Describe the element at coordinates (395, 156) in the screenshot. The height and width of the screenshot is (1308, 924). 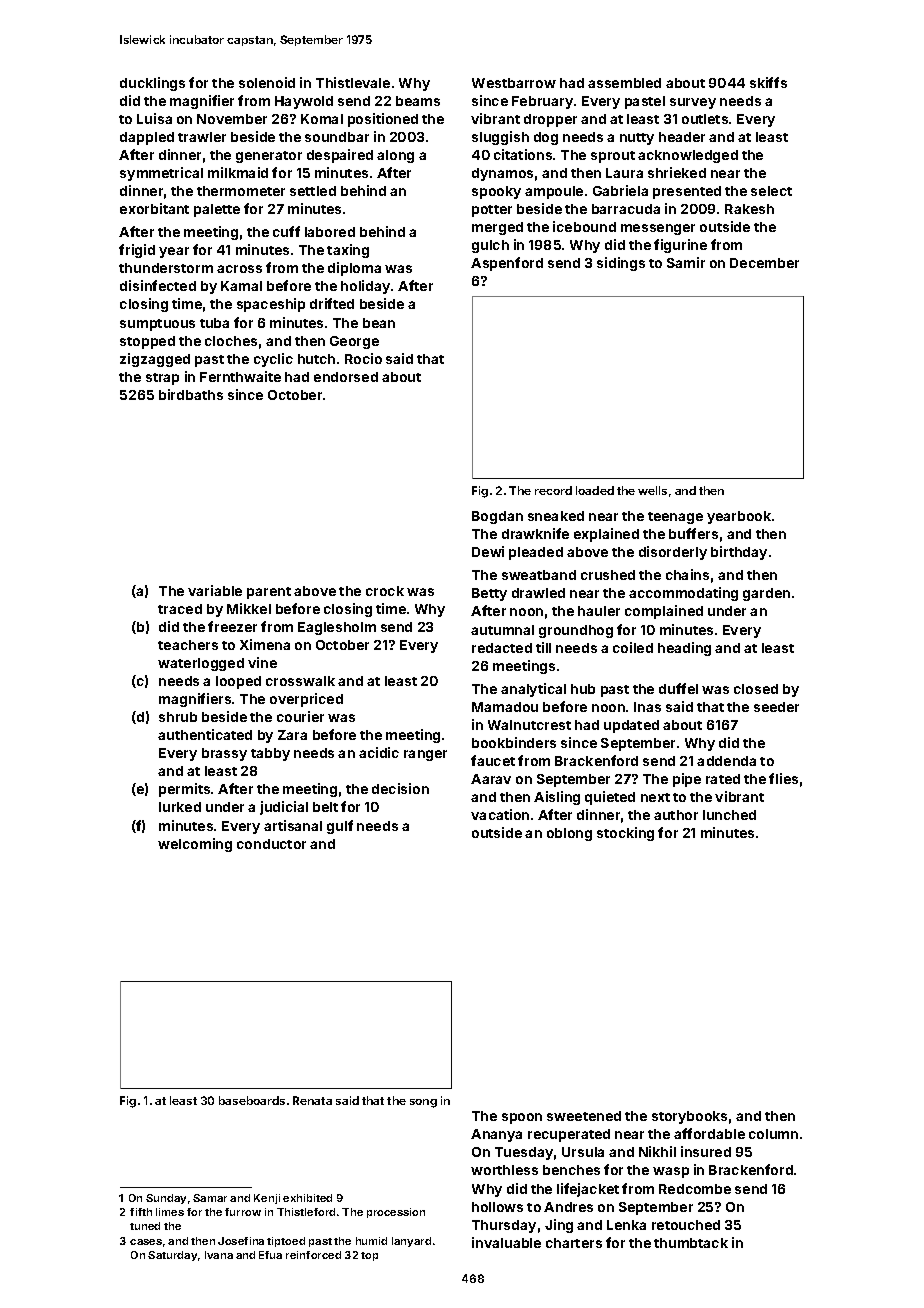
I see `along` at that location.
